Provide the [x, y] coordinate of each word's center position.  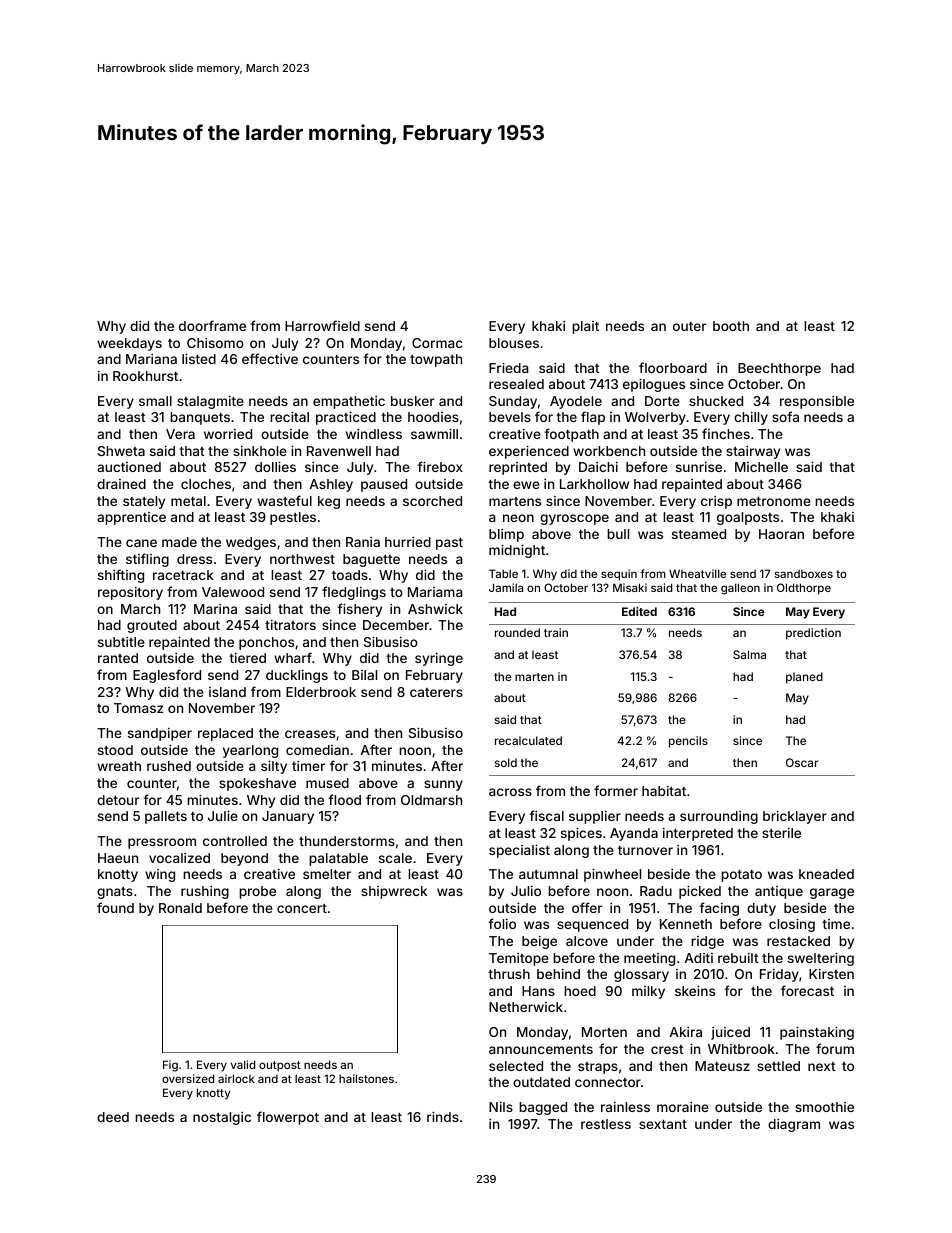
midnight [517, 551]
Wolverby [655, 418]
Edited [639, 611]
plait [585, 327]
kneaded [826, 874]
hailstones [366, 1078]
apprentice [131, 518]
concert [302, 908]
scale [395, 858]
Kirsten [831, 974]
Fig [170, 1066]
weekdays [129, 344]
